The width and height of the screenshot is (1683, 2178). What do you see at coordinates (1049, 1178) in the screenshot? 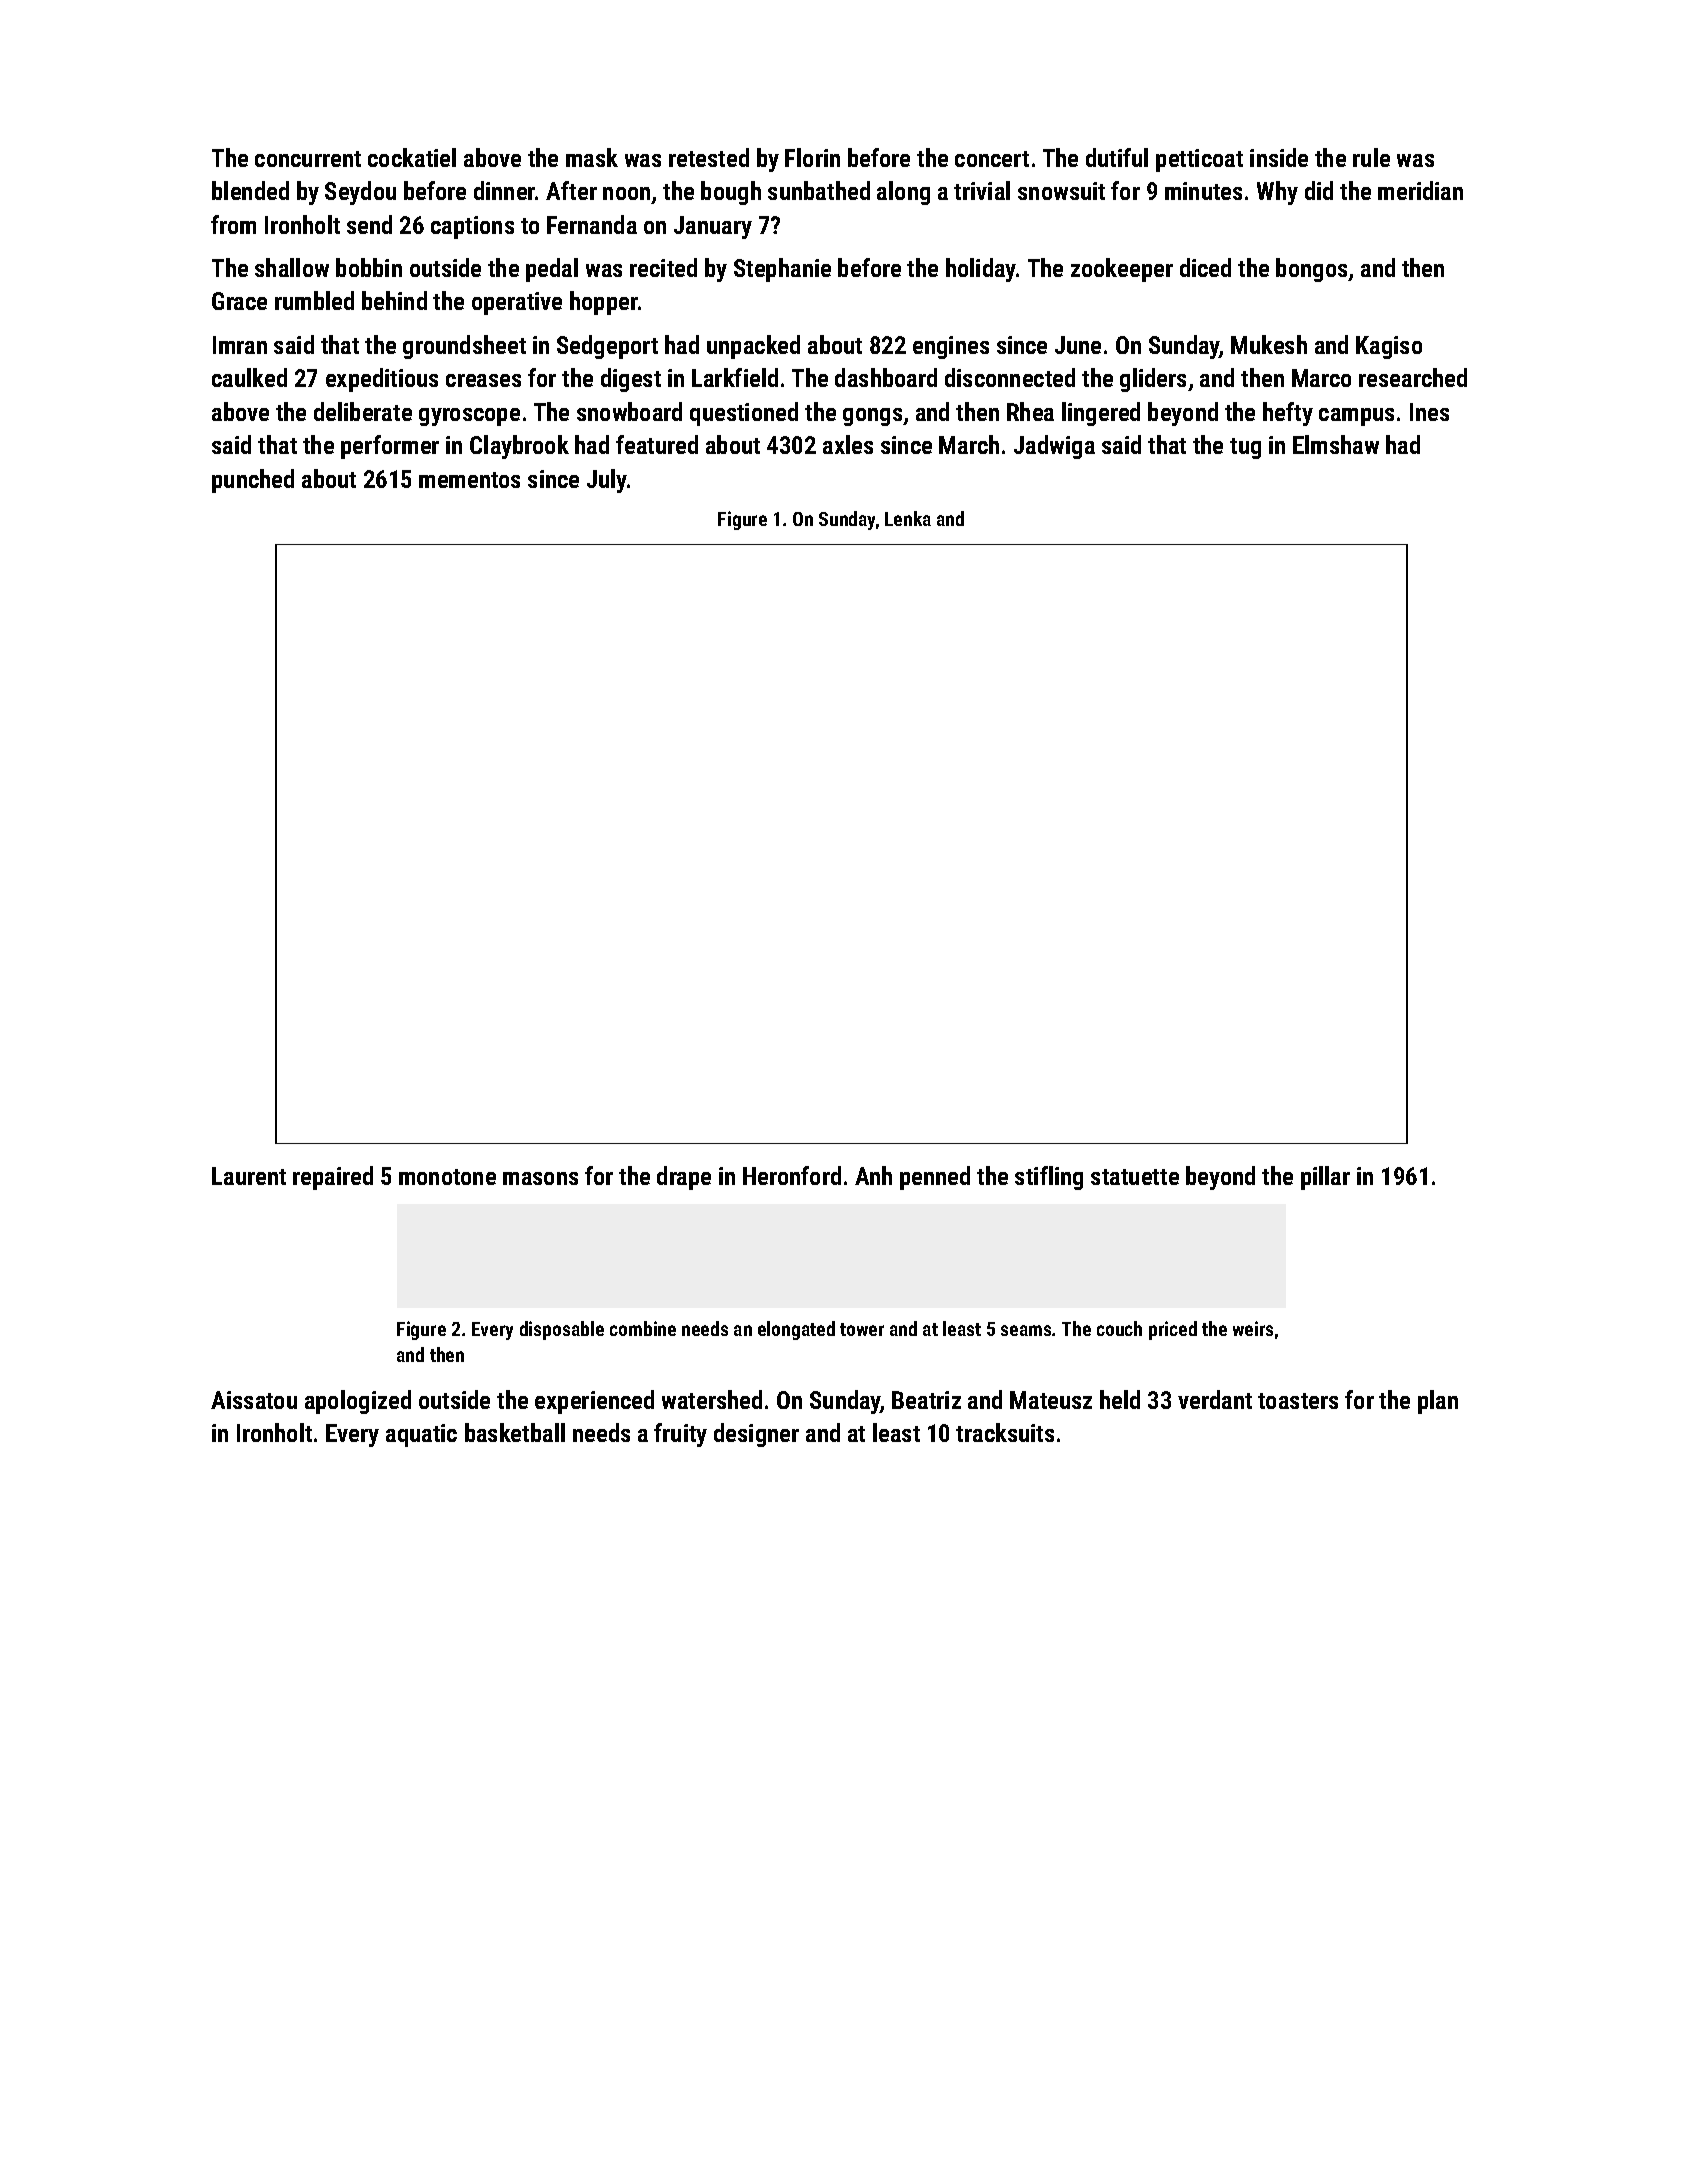
I see `stifling` at bounding box center [1049, 1178].
